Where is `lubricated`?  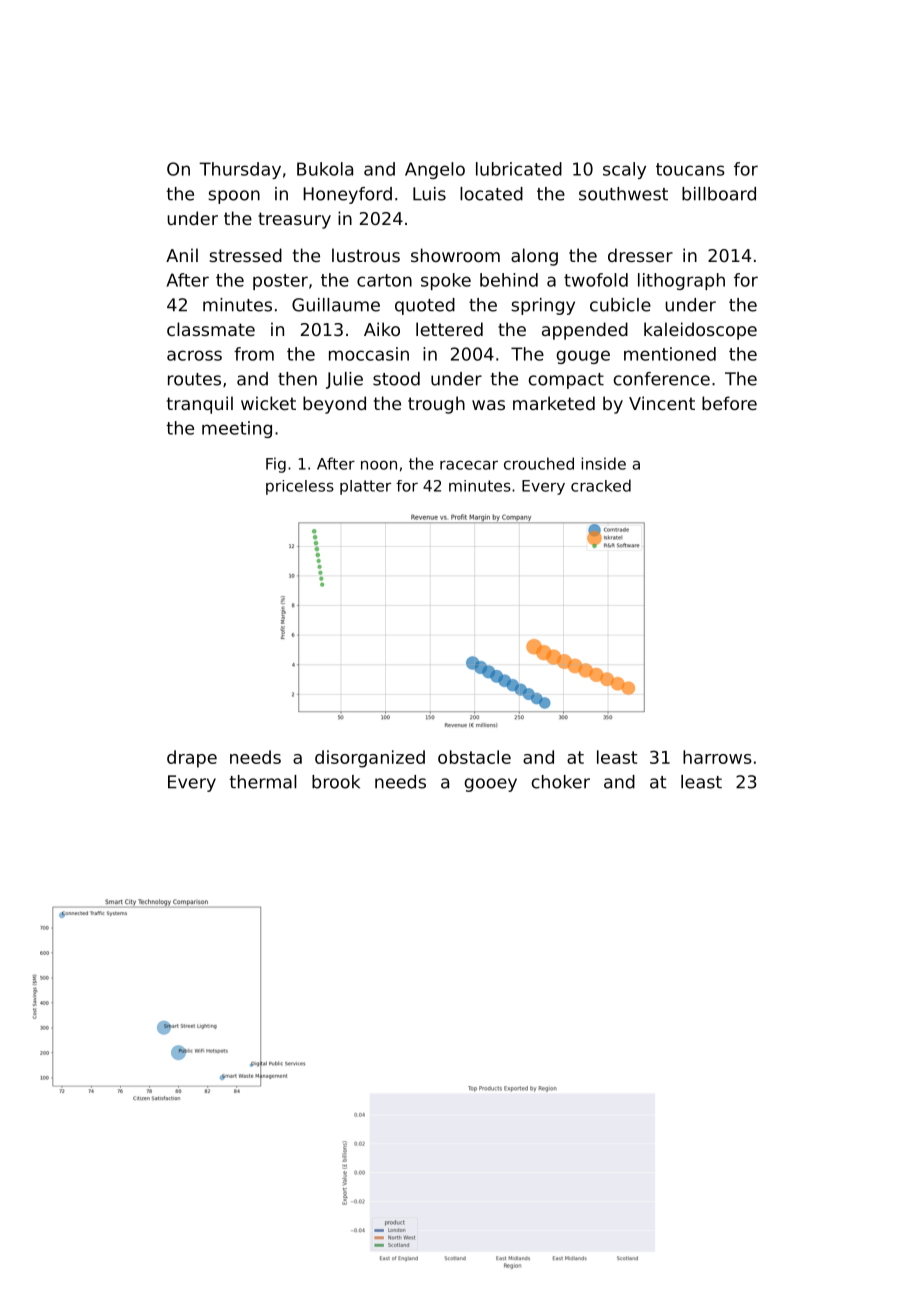 lubricated is located at coordinates (519, 169).
